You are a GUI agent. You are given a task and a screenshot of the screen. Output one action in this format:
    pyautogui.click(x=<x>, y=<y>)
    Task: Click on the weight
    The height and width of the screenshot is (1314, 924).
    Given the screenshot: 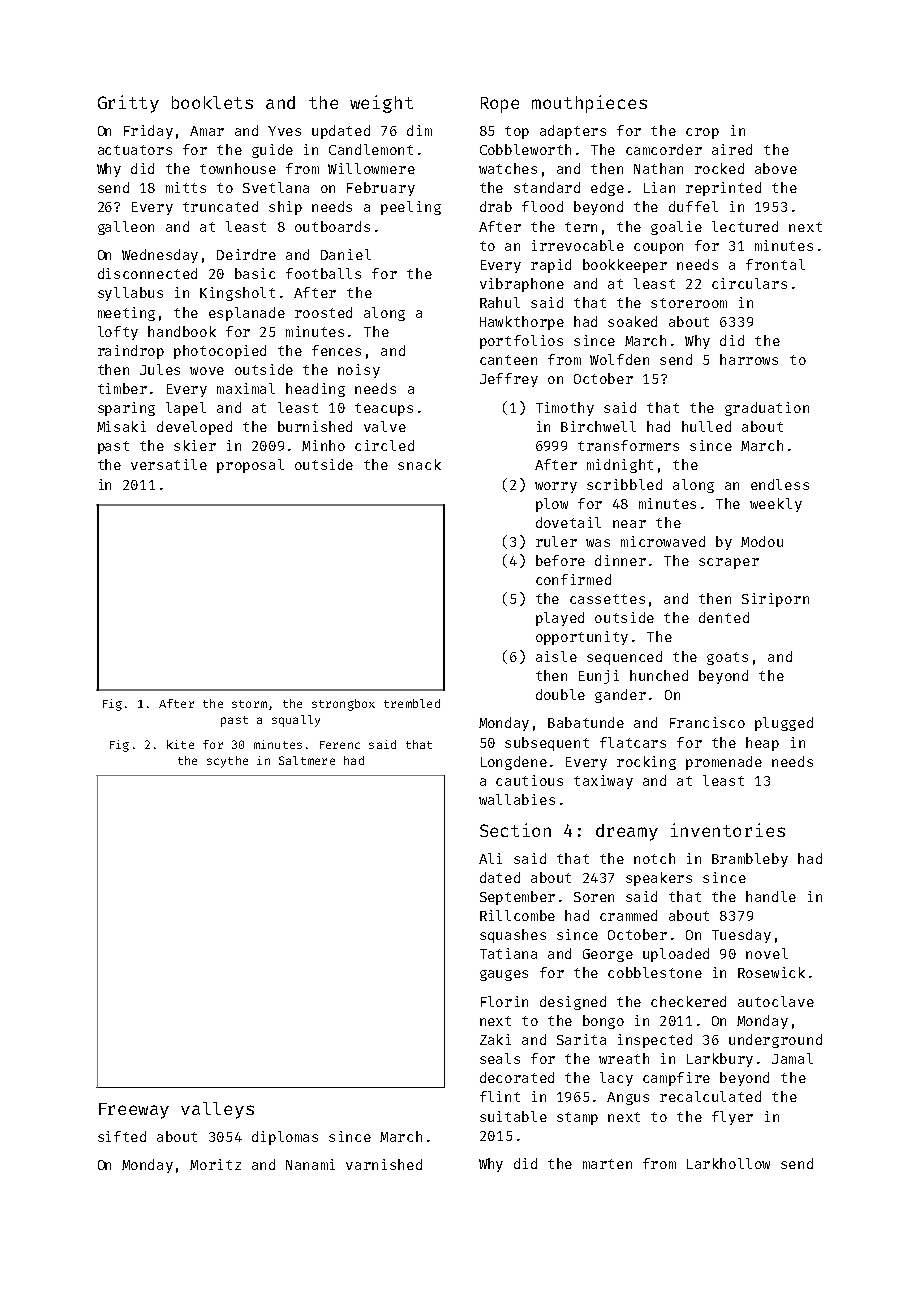 What is the action you would take?
    pyautogui.click(x=381, y=104)
